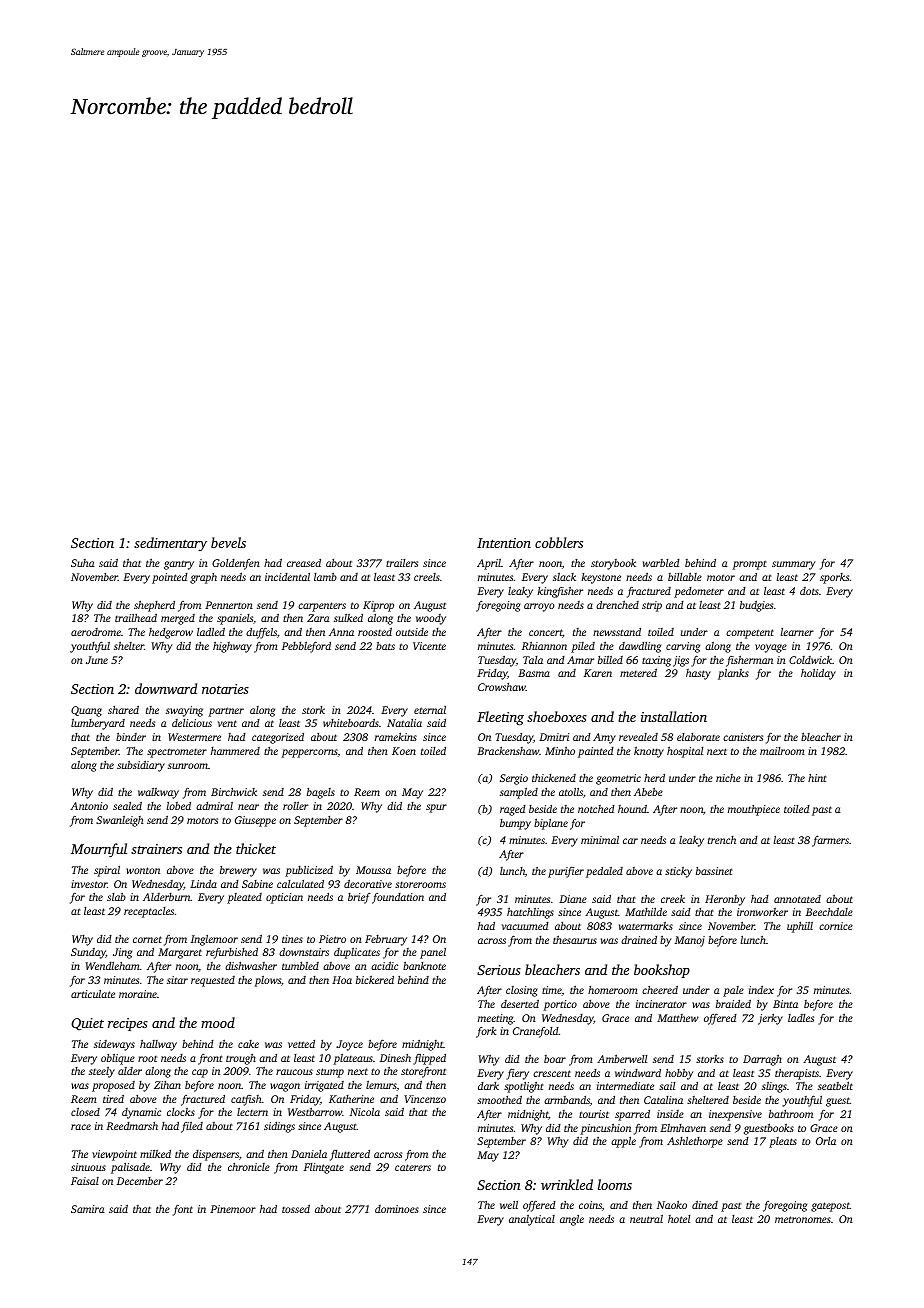 Image resolution: width=924 pixels, height=1308 pixels. Describe the element at coordinates (733, 1003) in the screenshot. I see `braided` at that location.
